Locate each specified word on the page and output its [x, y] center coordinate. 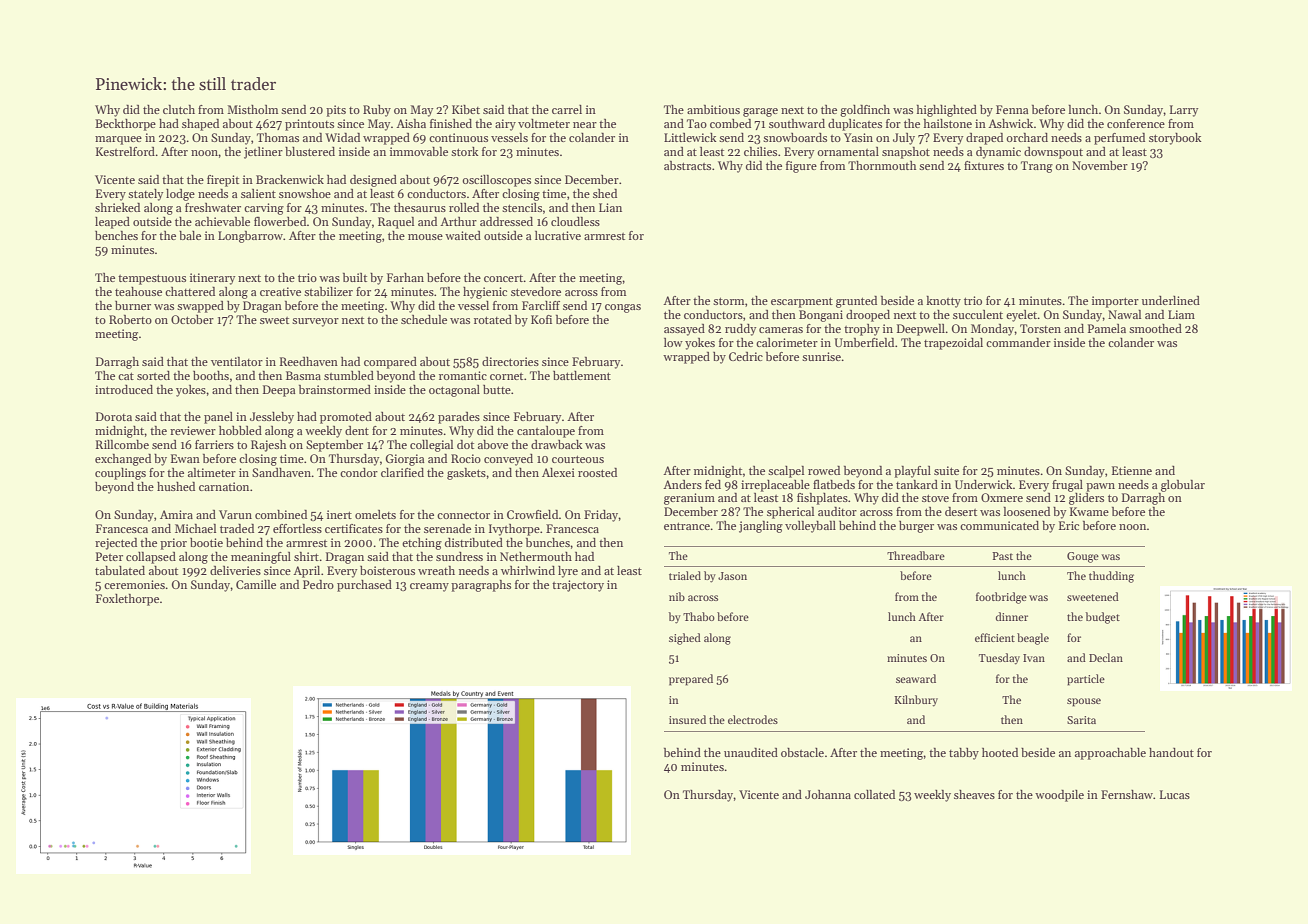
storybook [1175, 139]
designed [373, 181]
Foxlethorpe [127, 600]
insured [687, 719]
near [585, 125]
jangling [761, 527]
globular [1183, 486]
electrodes [753, 719]
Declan [1106, 657]
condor [359, 472]
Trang [1037, 167]
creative [280, 291]
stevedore [536, 291]
